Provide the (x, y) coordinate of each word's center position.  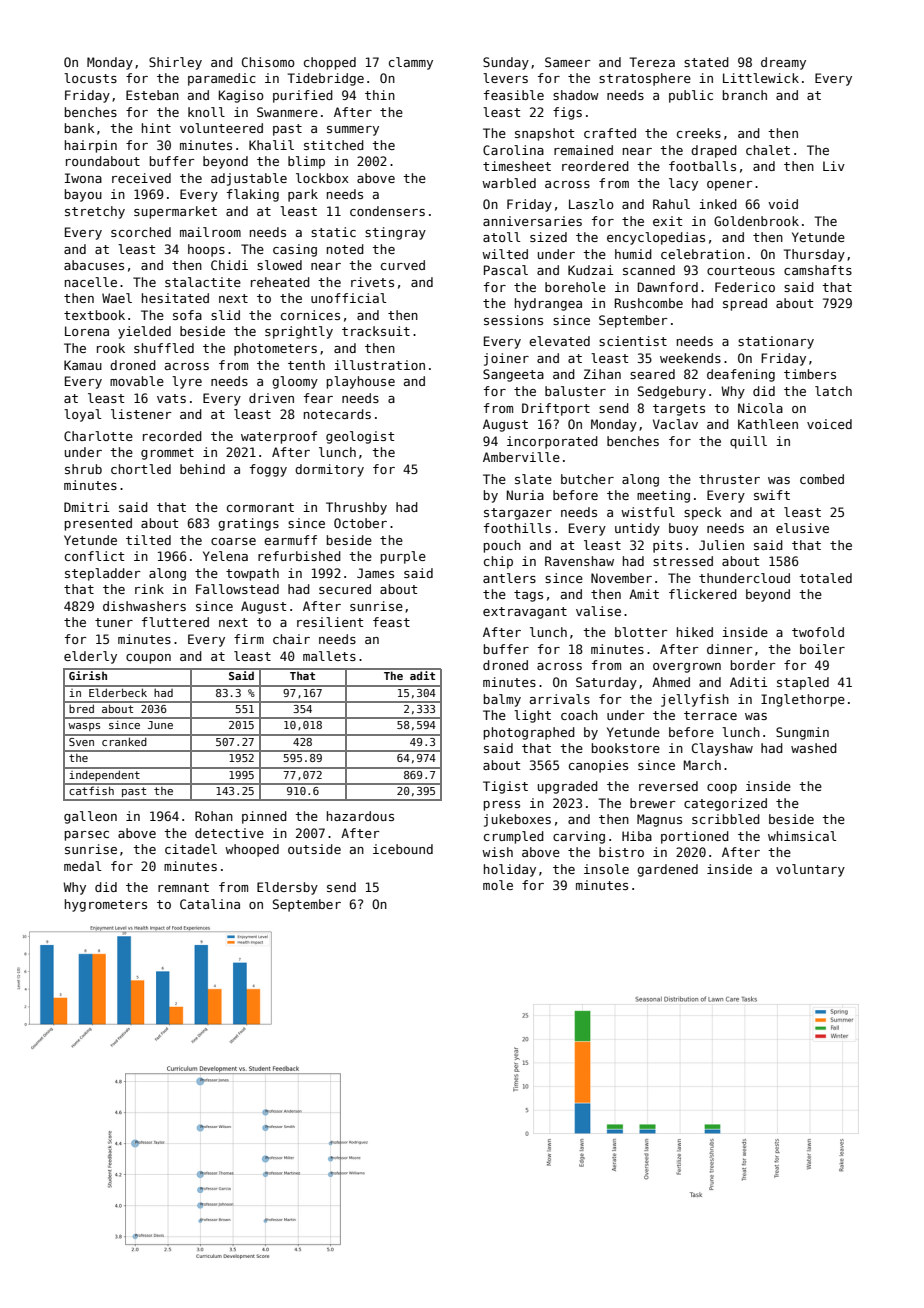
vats (171, 398)
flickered (703, 594)
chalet (768, 150)
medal (82, 866)
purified (303, 96)
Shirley (175, 63)
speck (703, 513)
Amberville (521, 457)
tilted (148, 540)
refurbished (299, 556)
